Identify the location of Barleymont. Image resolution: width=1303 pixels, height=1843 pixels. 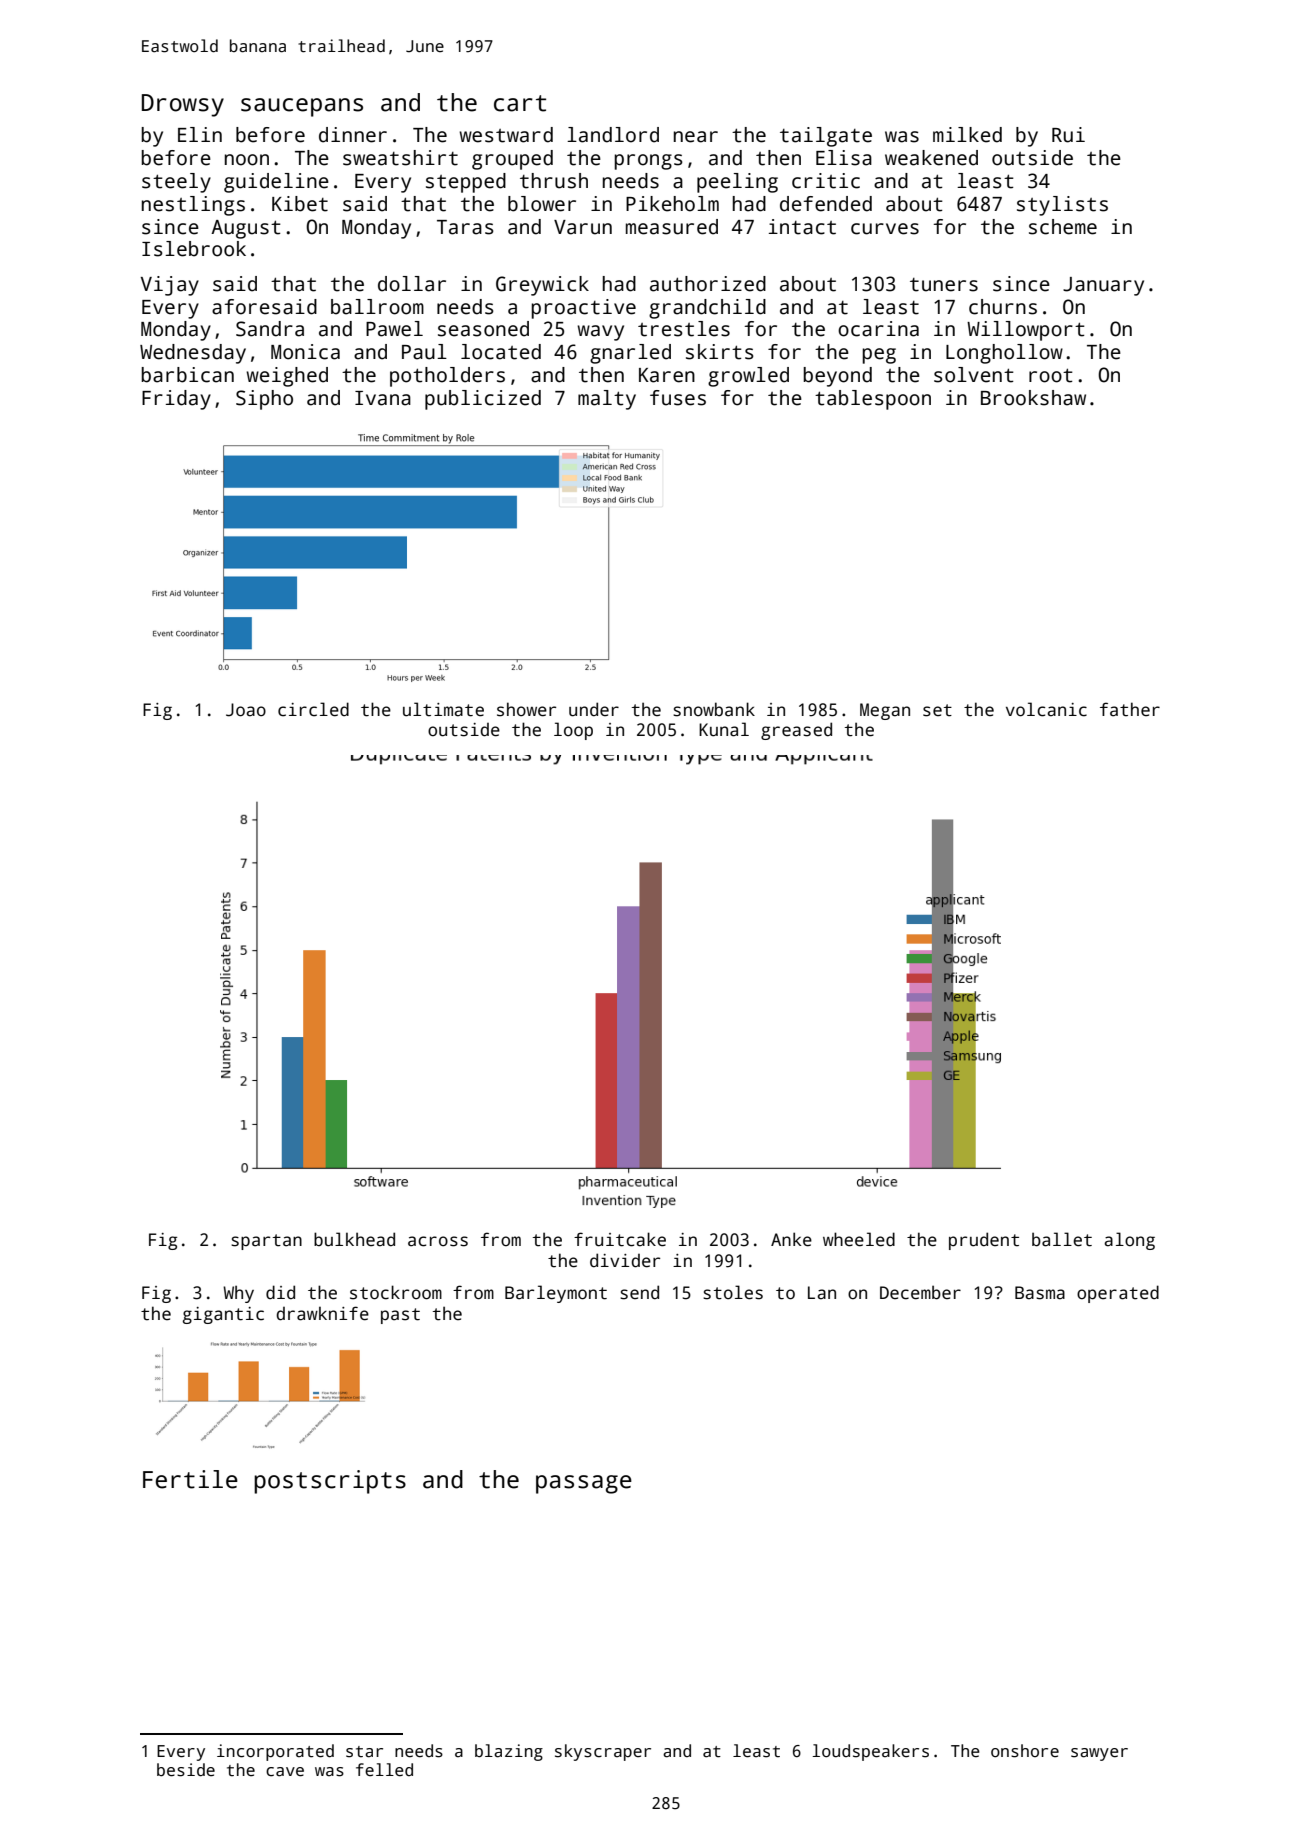
(556, 1294).
